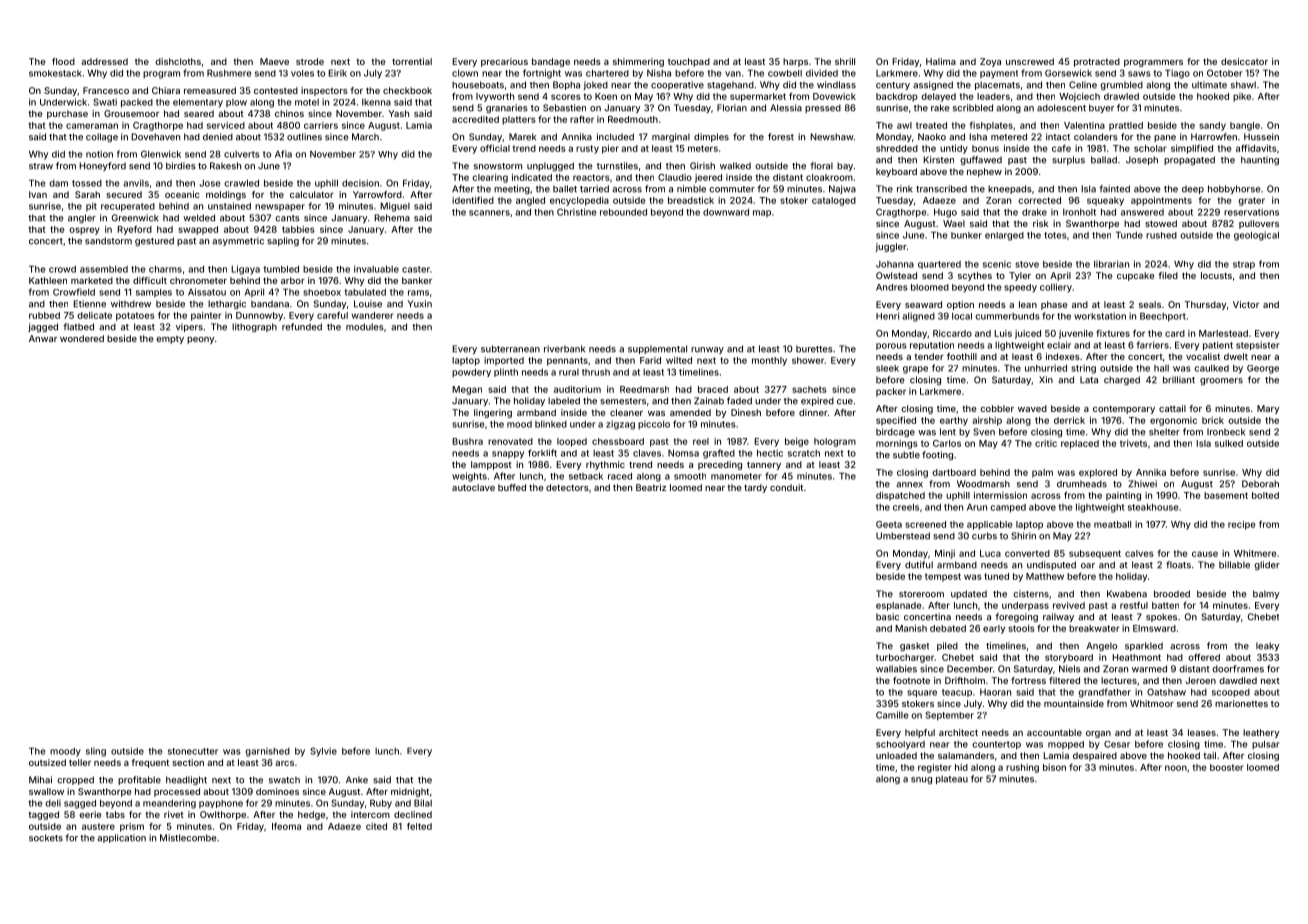 This screenshot has height=924, width=1308. Describe the element at coordinates (302, 327) in the screenshot. I see `refunded` at that location.
